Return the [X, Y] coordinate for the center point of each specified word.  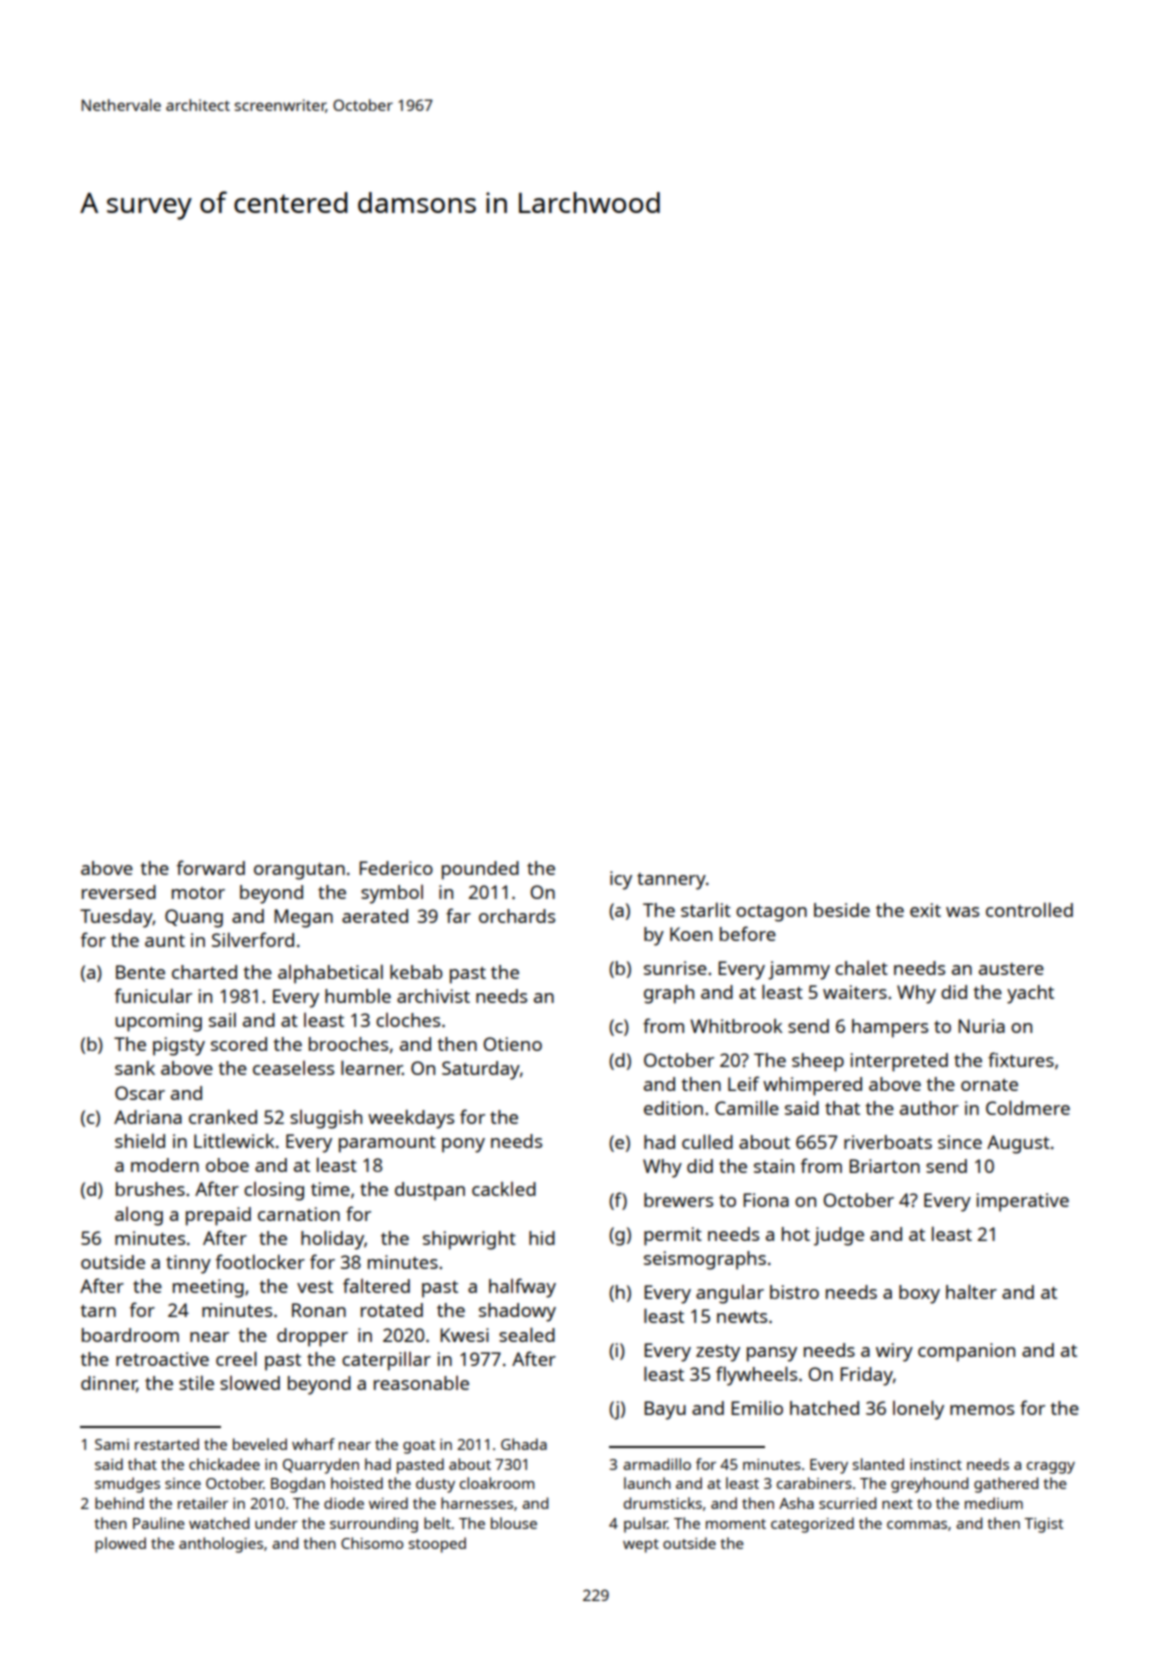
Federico [396, 868]
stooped [437, 1545]
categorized [812, 1525]
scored [239, 1044]
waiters [855, 992]
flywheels [756, 1376]
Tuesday [116, 918]
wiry [894, 1352]
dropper [312, 1337]
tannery [671, 881]
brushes [150, 1189]
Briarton [884, 1166]
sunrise [675, 968]
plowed [120, 1545]
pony [463, 1145]
